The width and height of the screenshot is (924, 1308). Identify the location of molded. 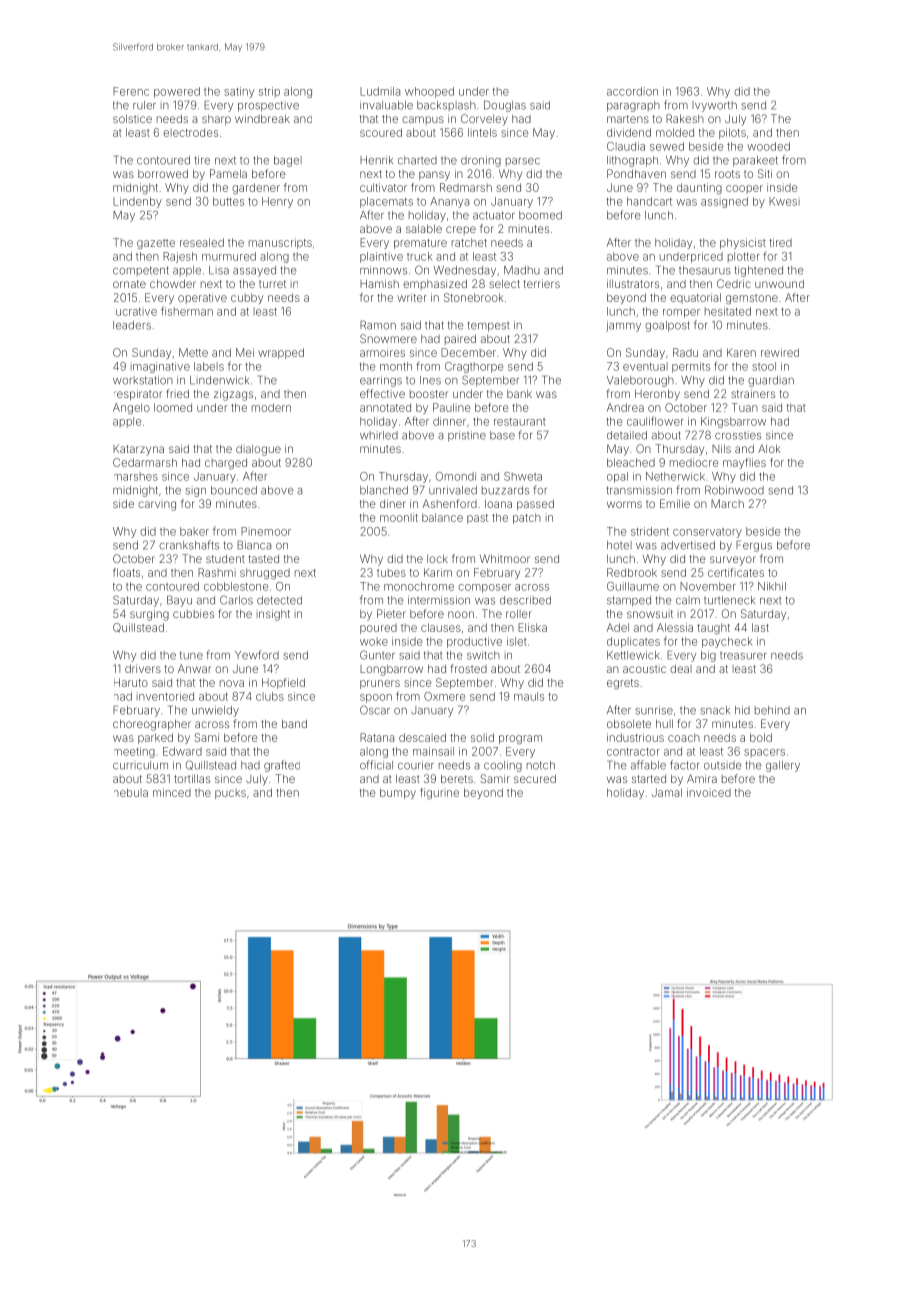
(675, 132).
